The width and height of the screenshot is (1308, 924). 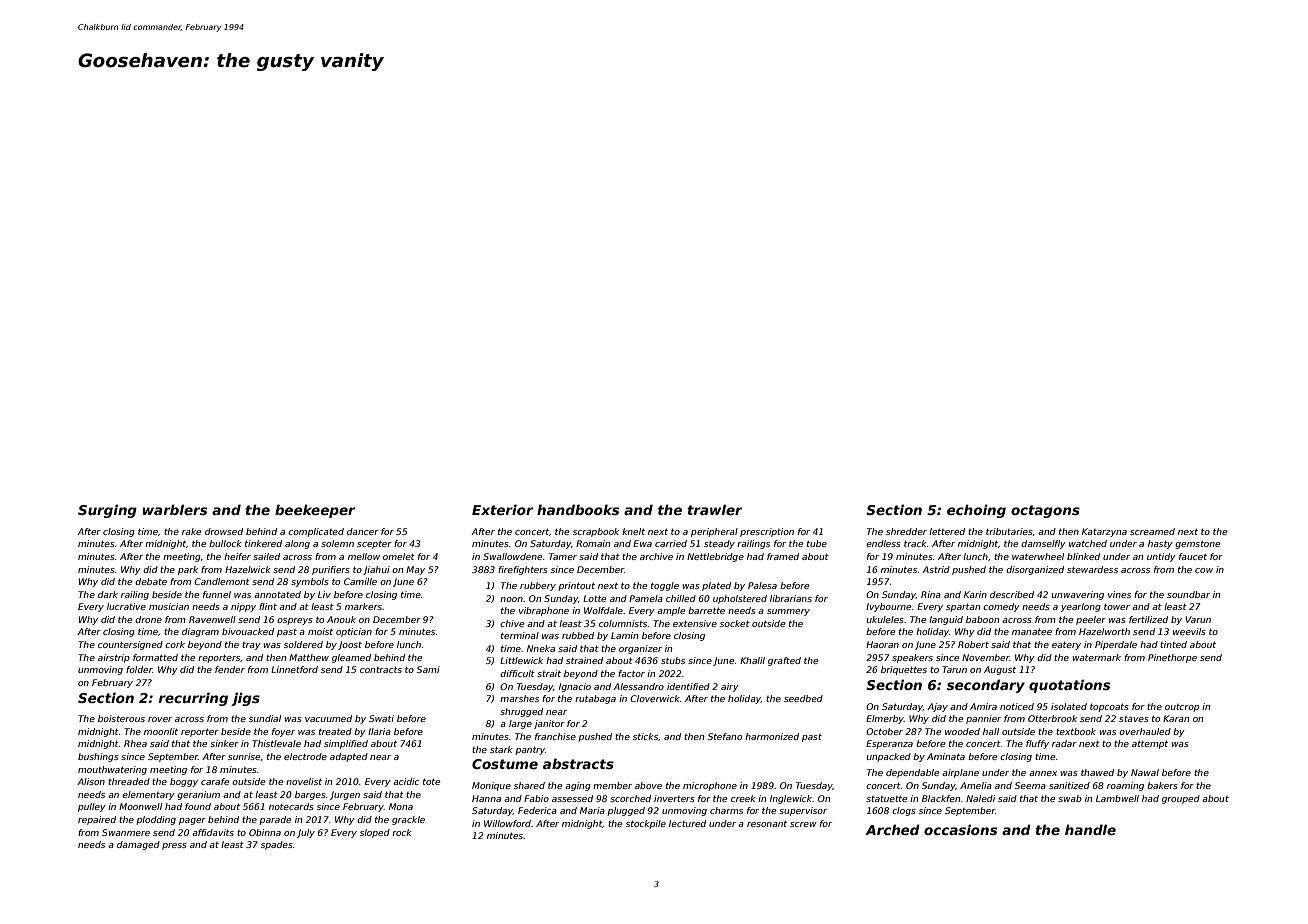 I want to click on supervisor, so click(x=803, y=811).
